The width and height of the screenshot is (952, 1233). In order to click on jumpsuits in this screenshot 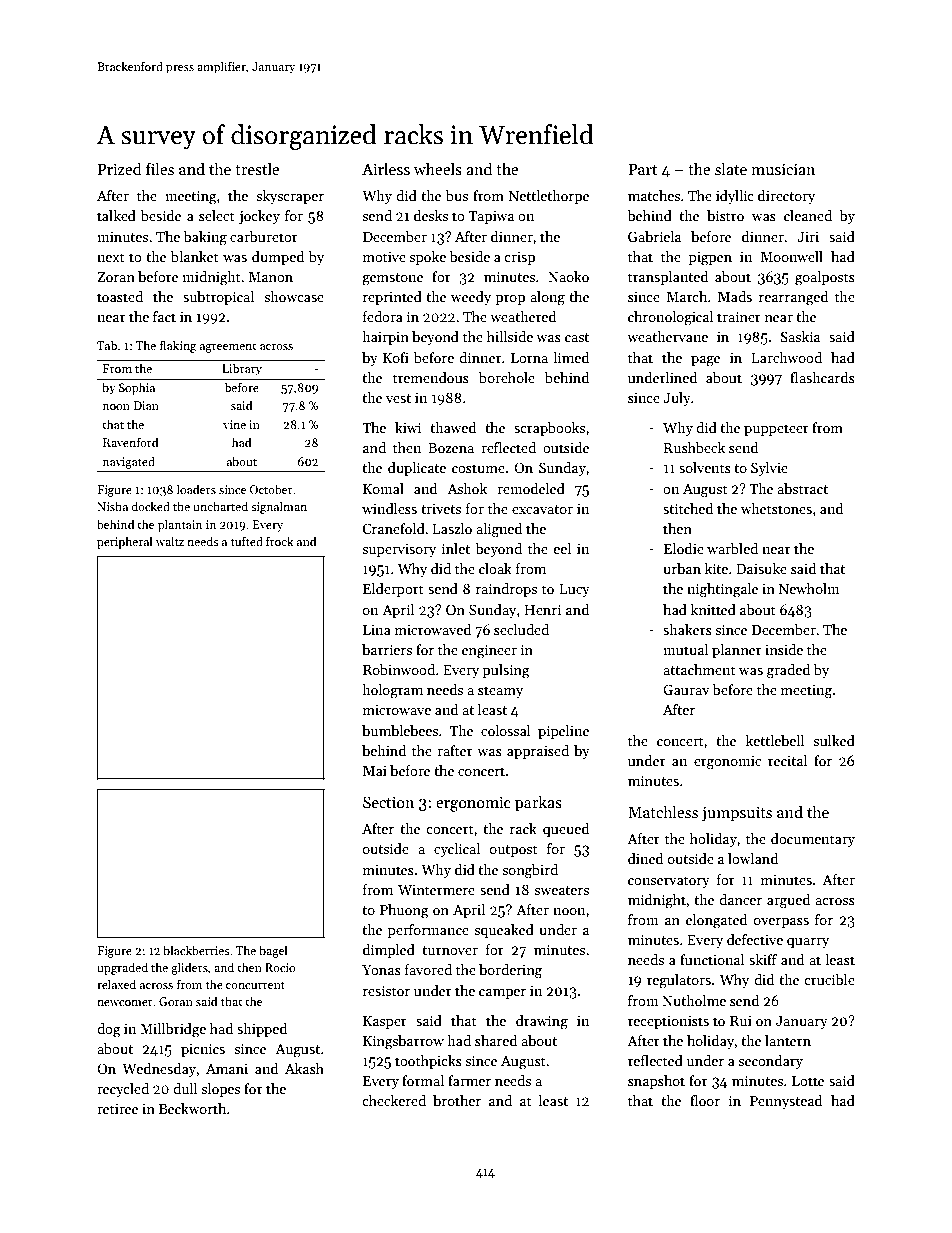, I will do `click(737, 814)`.
